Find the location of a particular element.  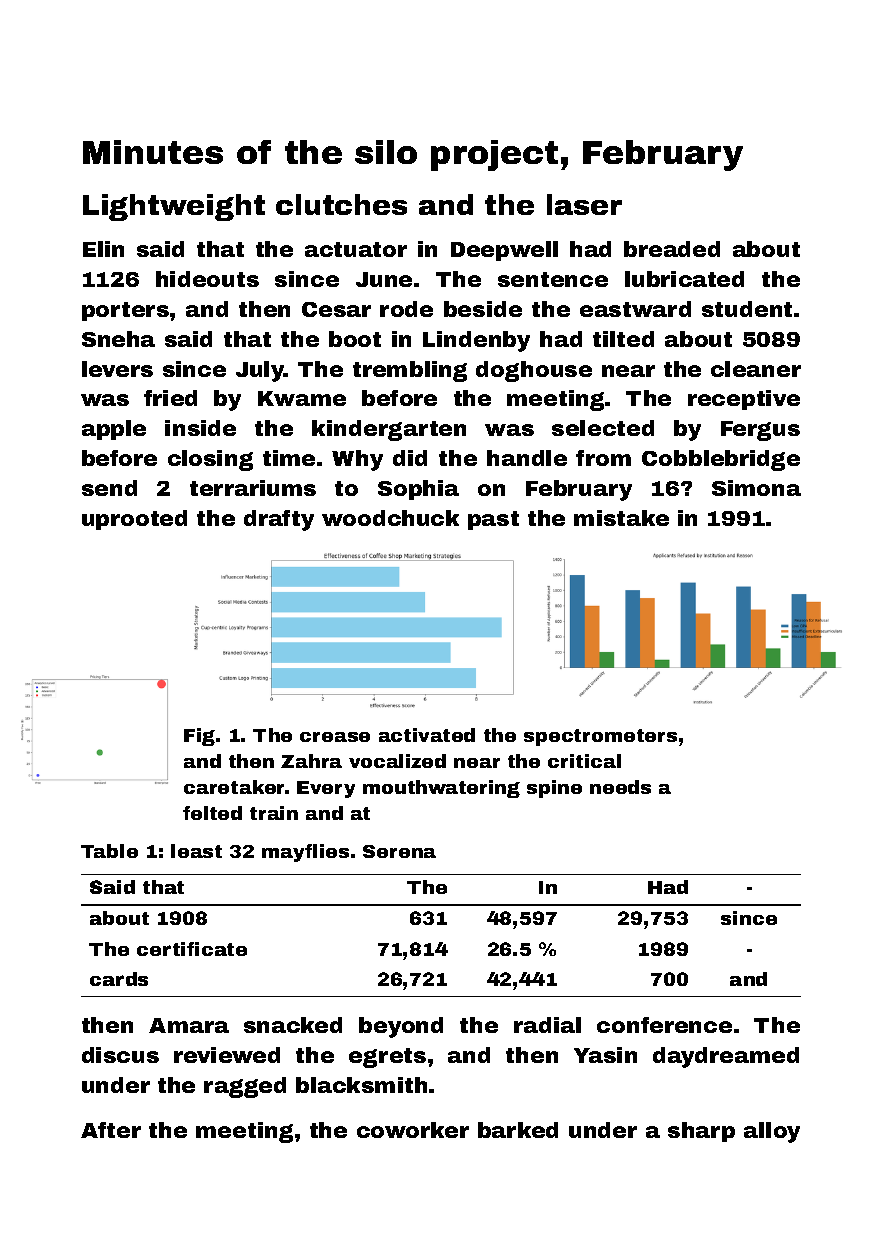

hideouts is located at coordinates (207, 279).
